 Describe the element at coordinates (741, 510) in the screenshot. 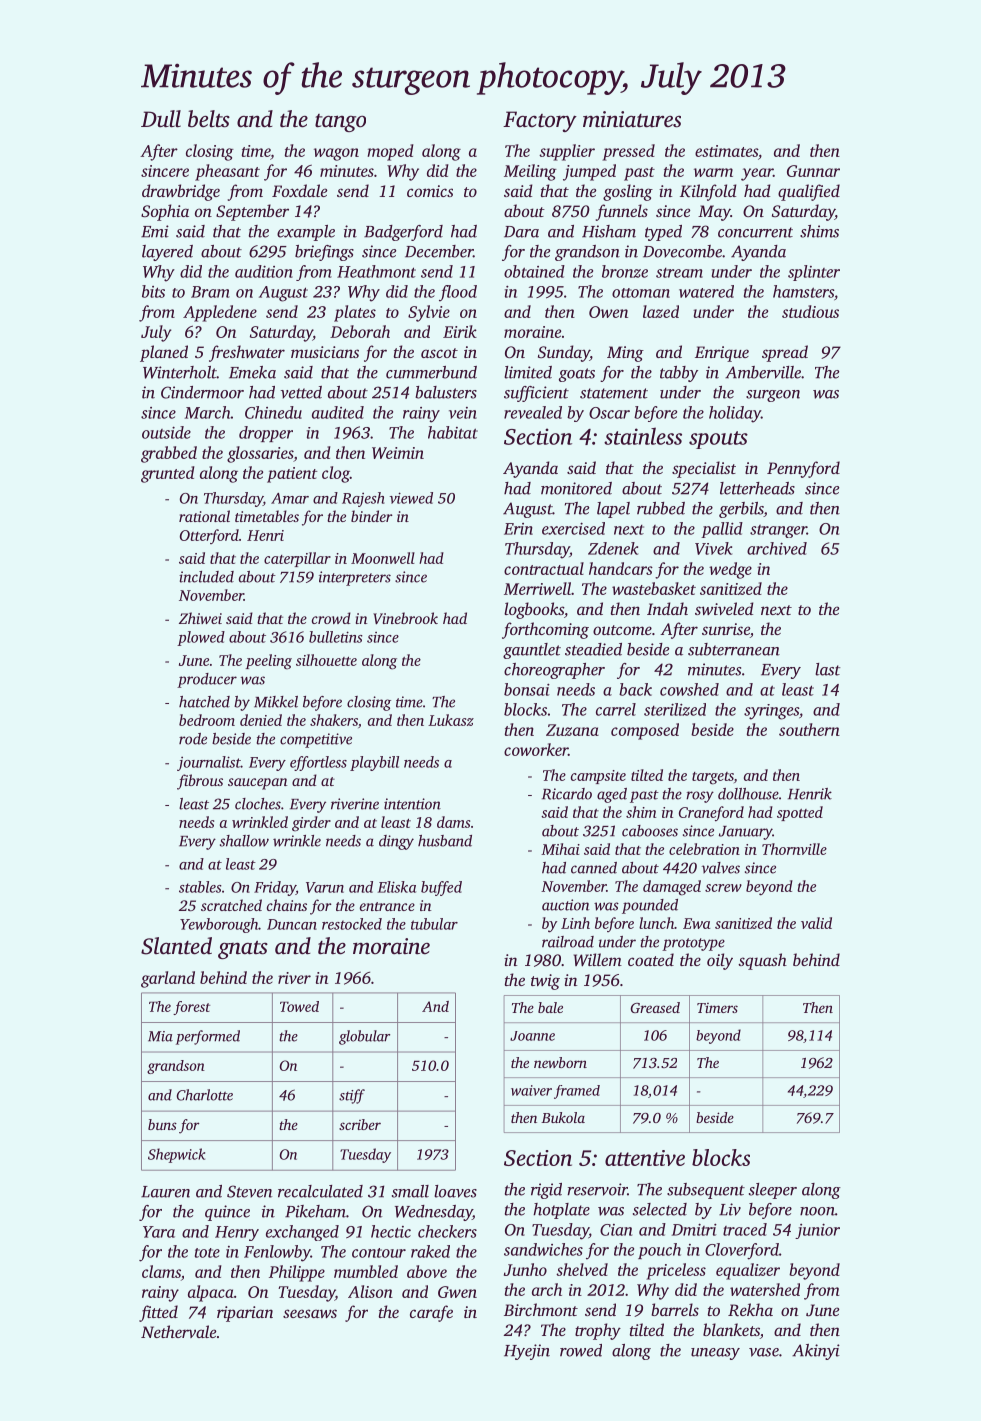

I see `gerbils` at that location.
